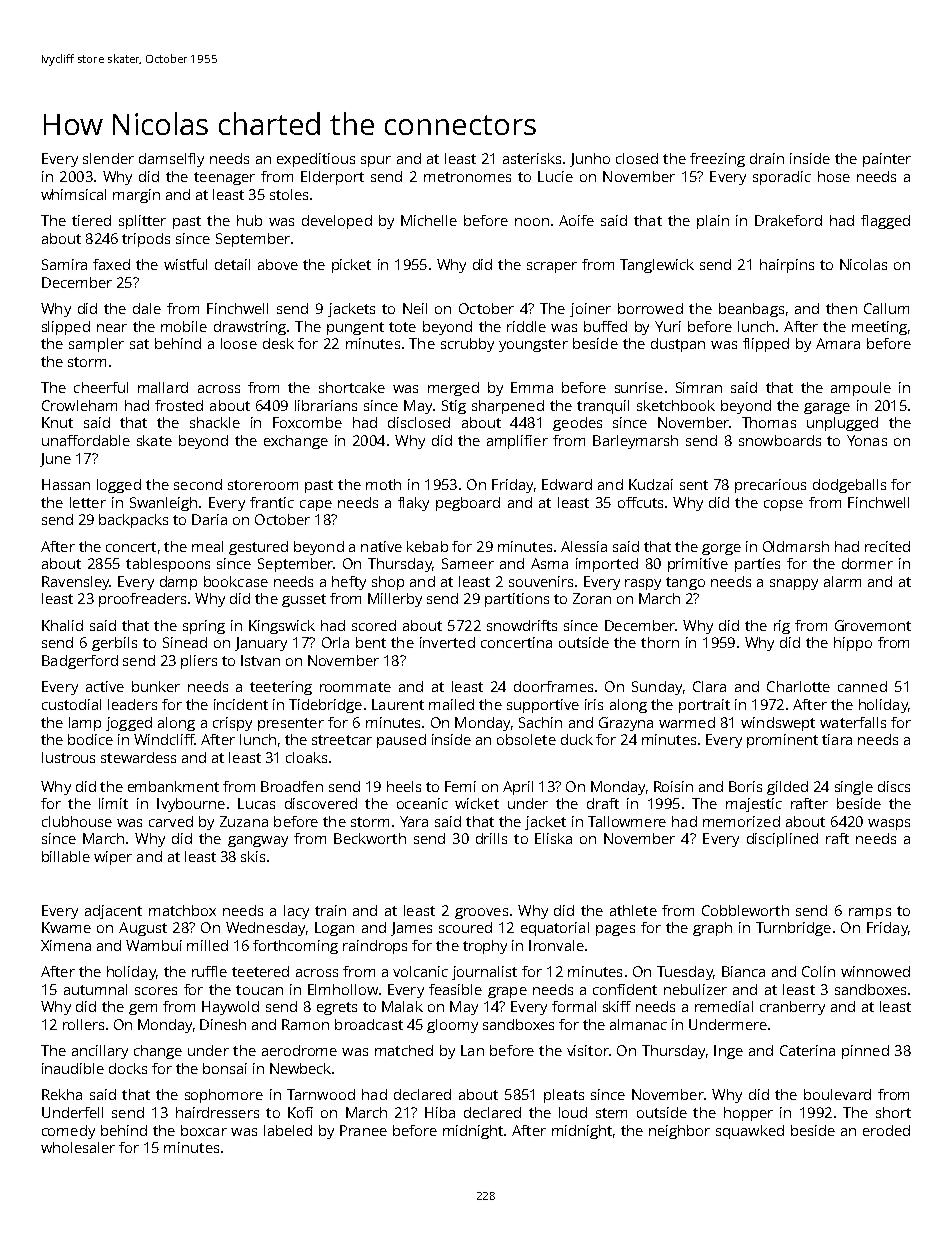 The height and width of the page is (1233, 952). Describe the element at coordinates (304, 600) in the page. I see `gusset` at that location.
